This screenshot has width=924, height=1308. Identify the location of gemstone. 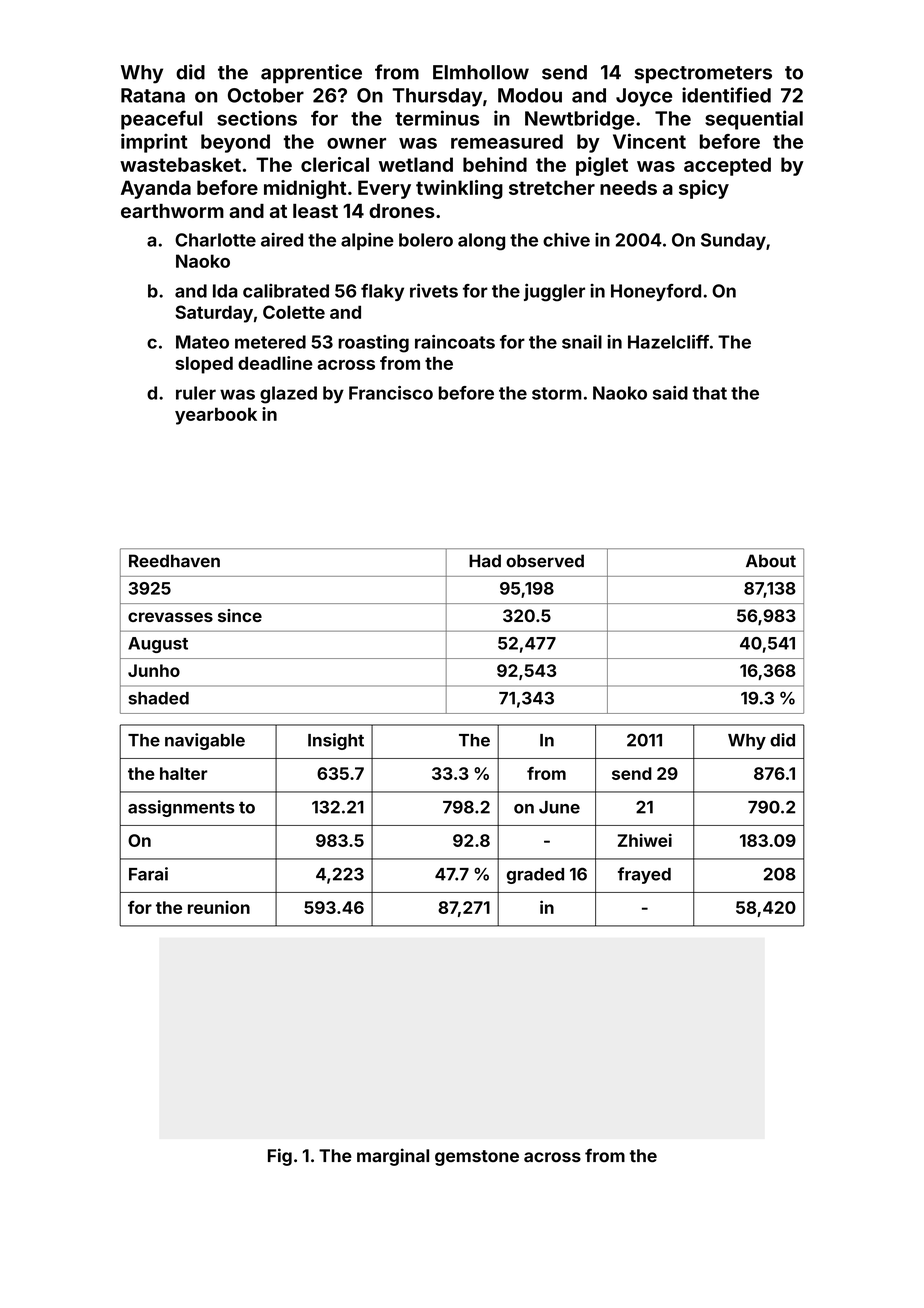
(477, 1158).
